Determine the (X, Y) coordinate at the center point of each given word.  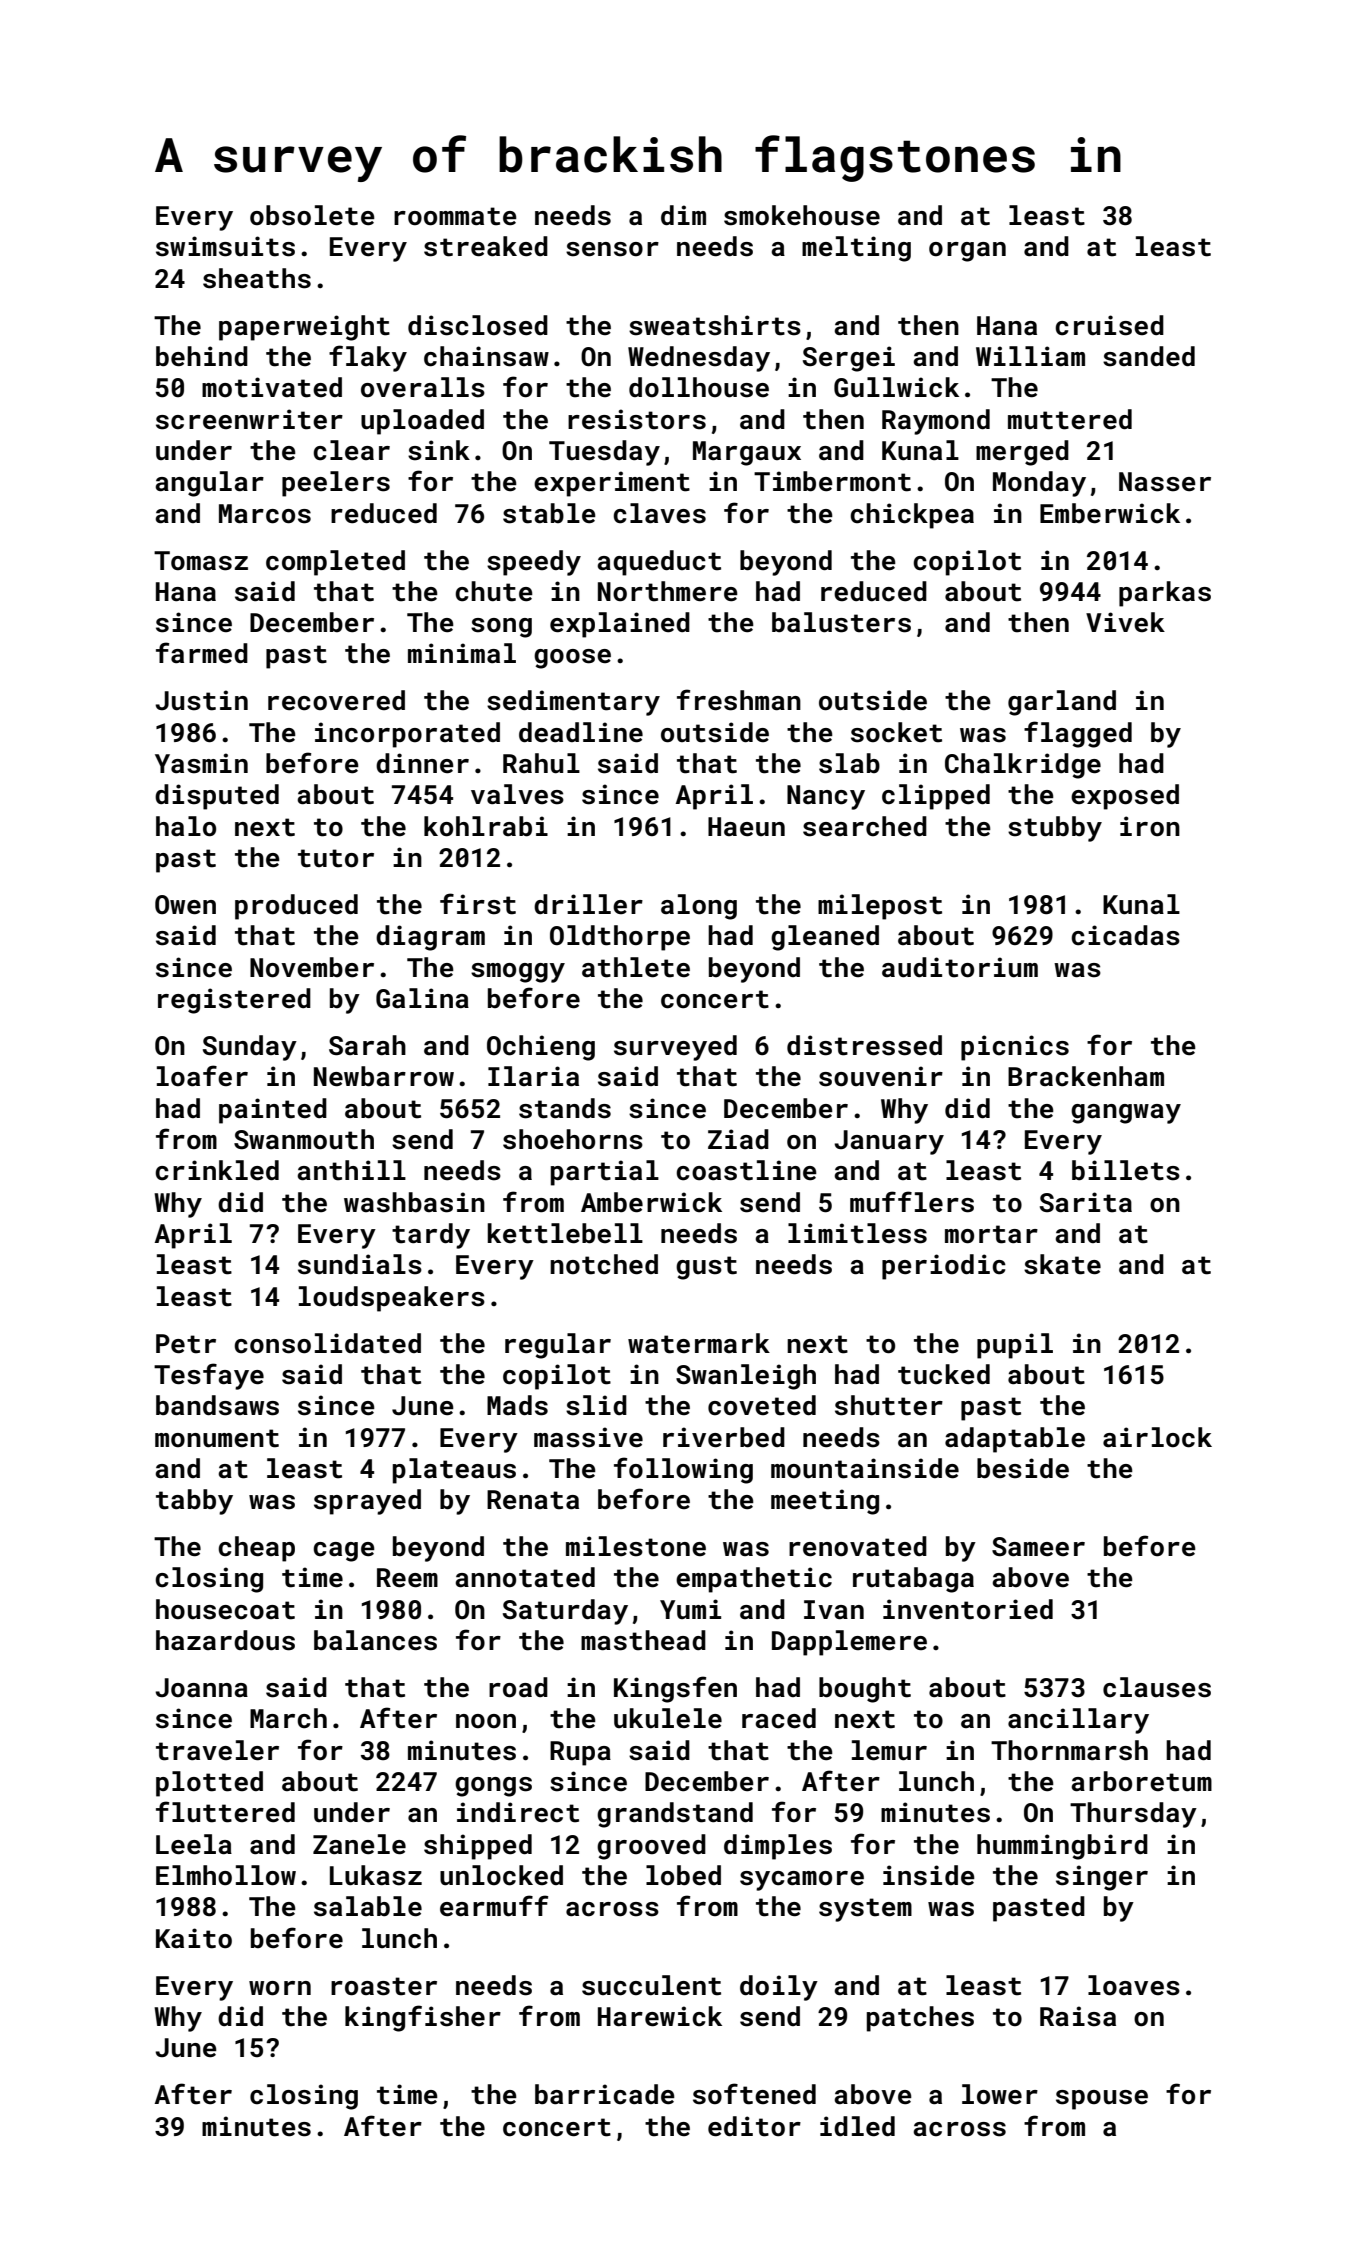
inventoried (968, 1609)
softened (754, 2094)
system (865, 1910)
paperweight (304, 328)
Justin (201, 700)
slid (596, 1405)
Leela (194, 1844)
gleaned (825, 938)
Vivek (1125, 622)
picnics (1015, 1048)
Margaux (747, 453)
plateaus (454, 1471)
